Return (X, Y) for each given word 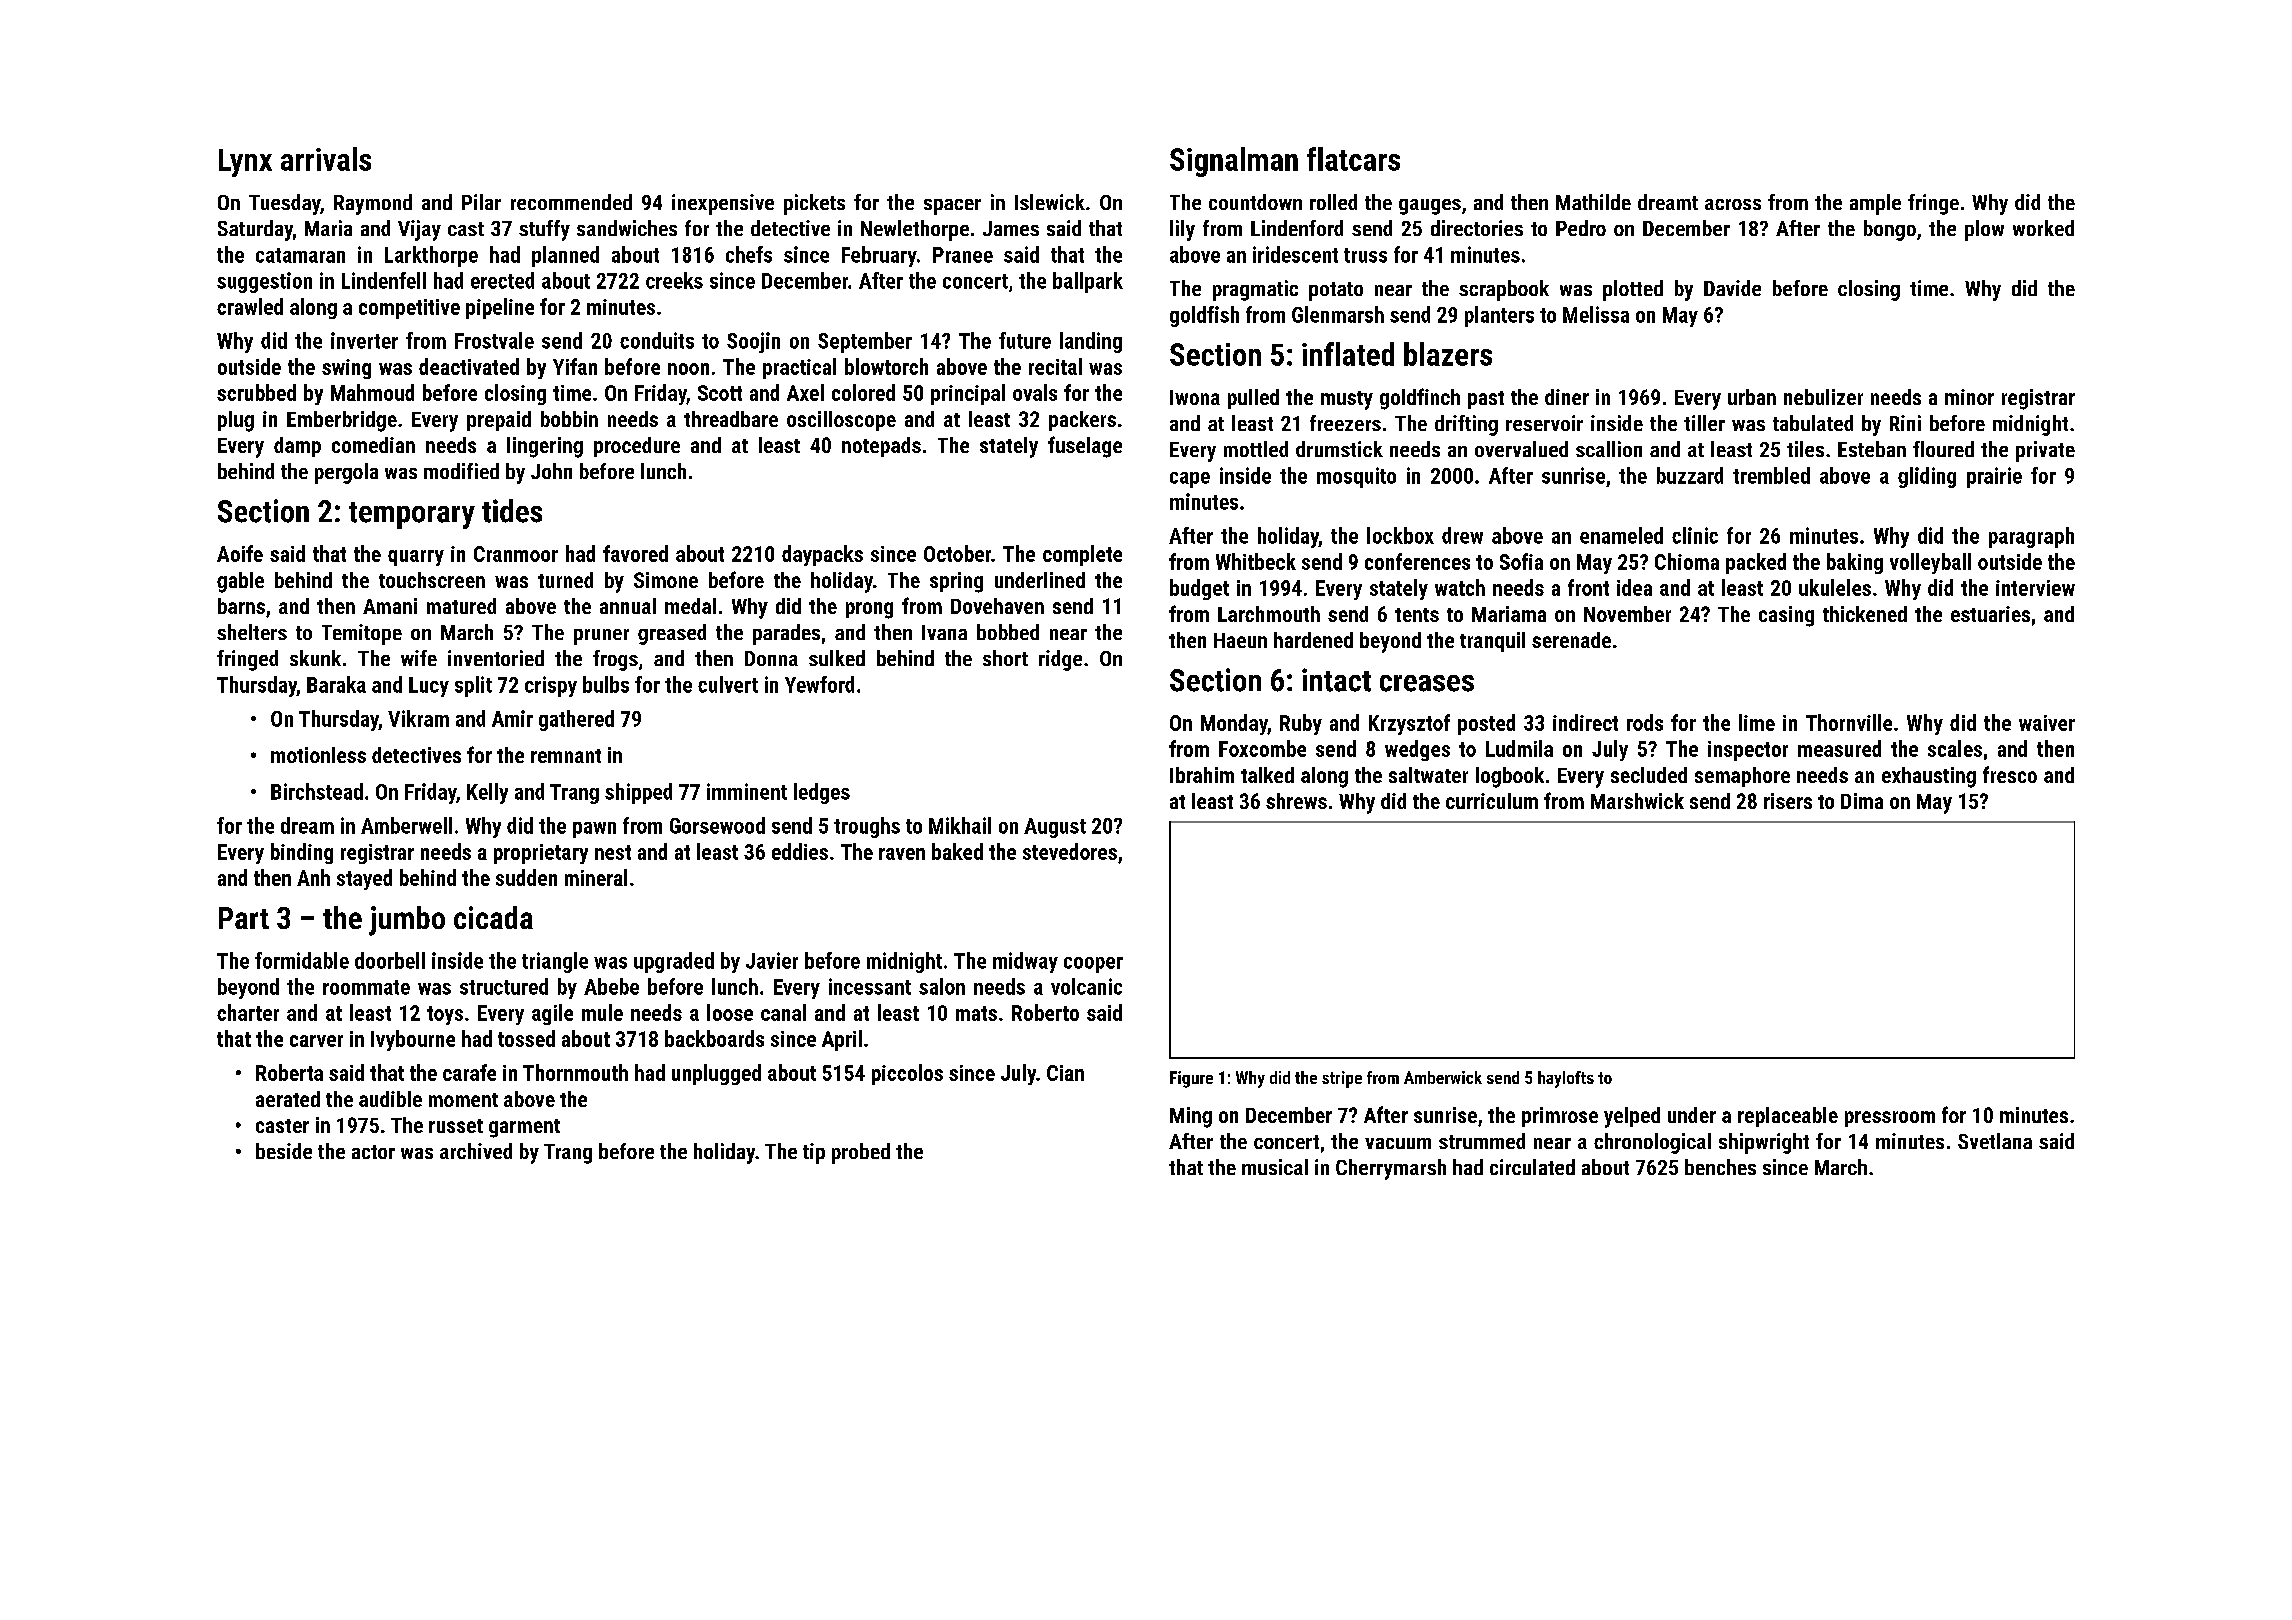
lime (1757, 722)
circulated (1532, 1167)
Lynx (245, 163)
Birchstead (317, 791)
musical (1275, 1167)
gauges (1430, 207)
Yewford (819, 684)
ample (1875, 204)
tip (814, 1153)
